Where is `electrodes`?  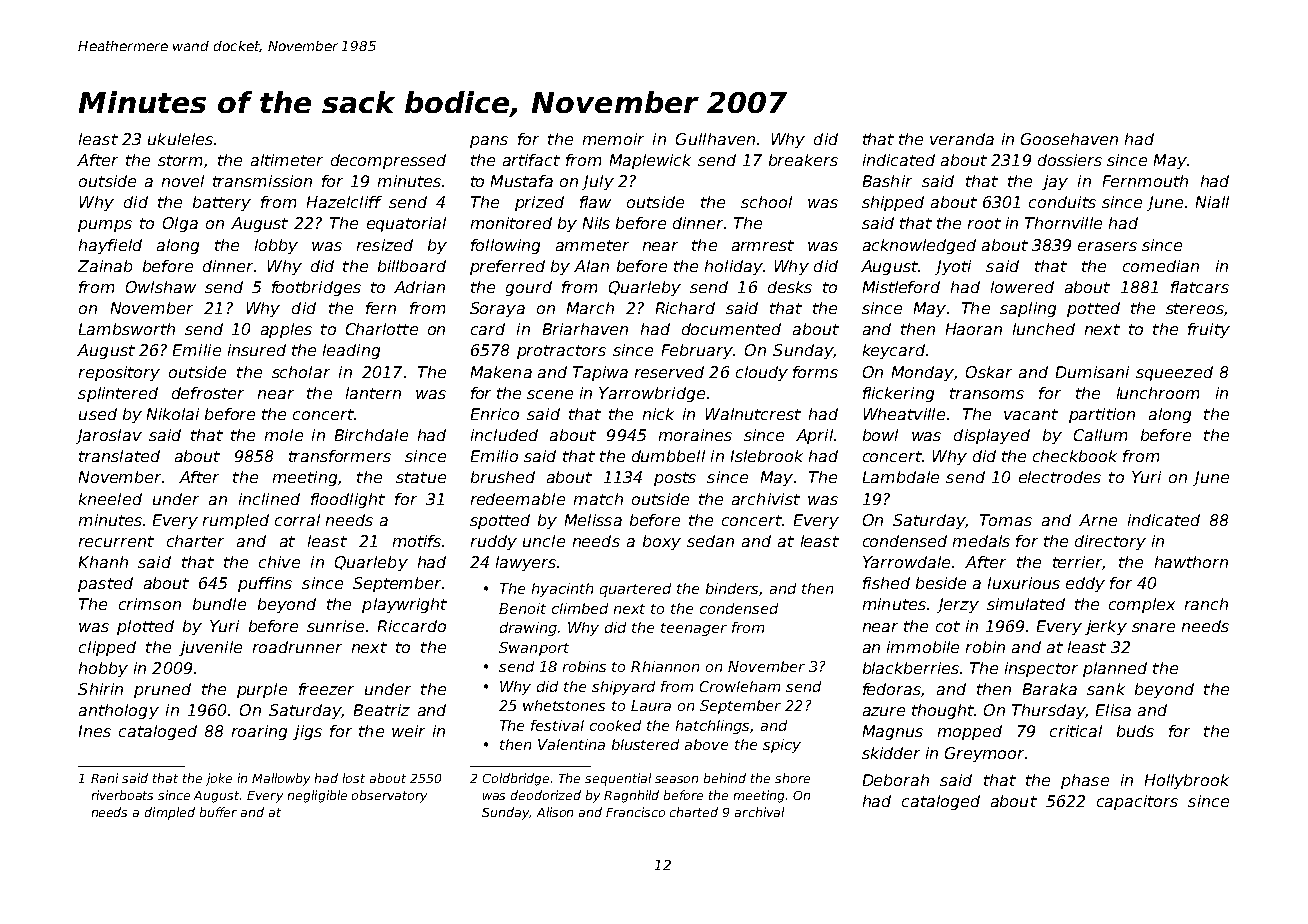
electrodes is located at coordinates (1060, 477).
